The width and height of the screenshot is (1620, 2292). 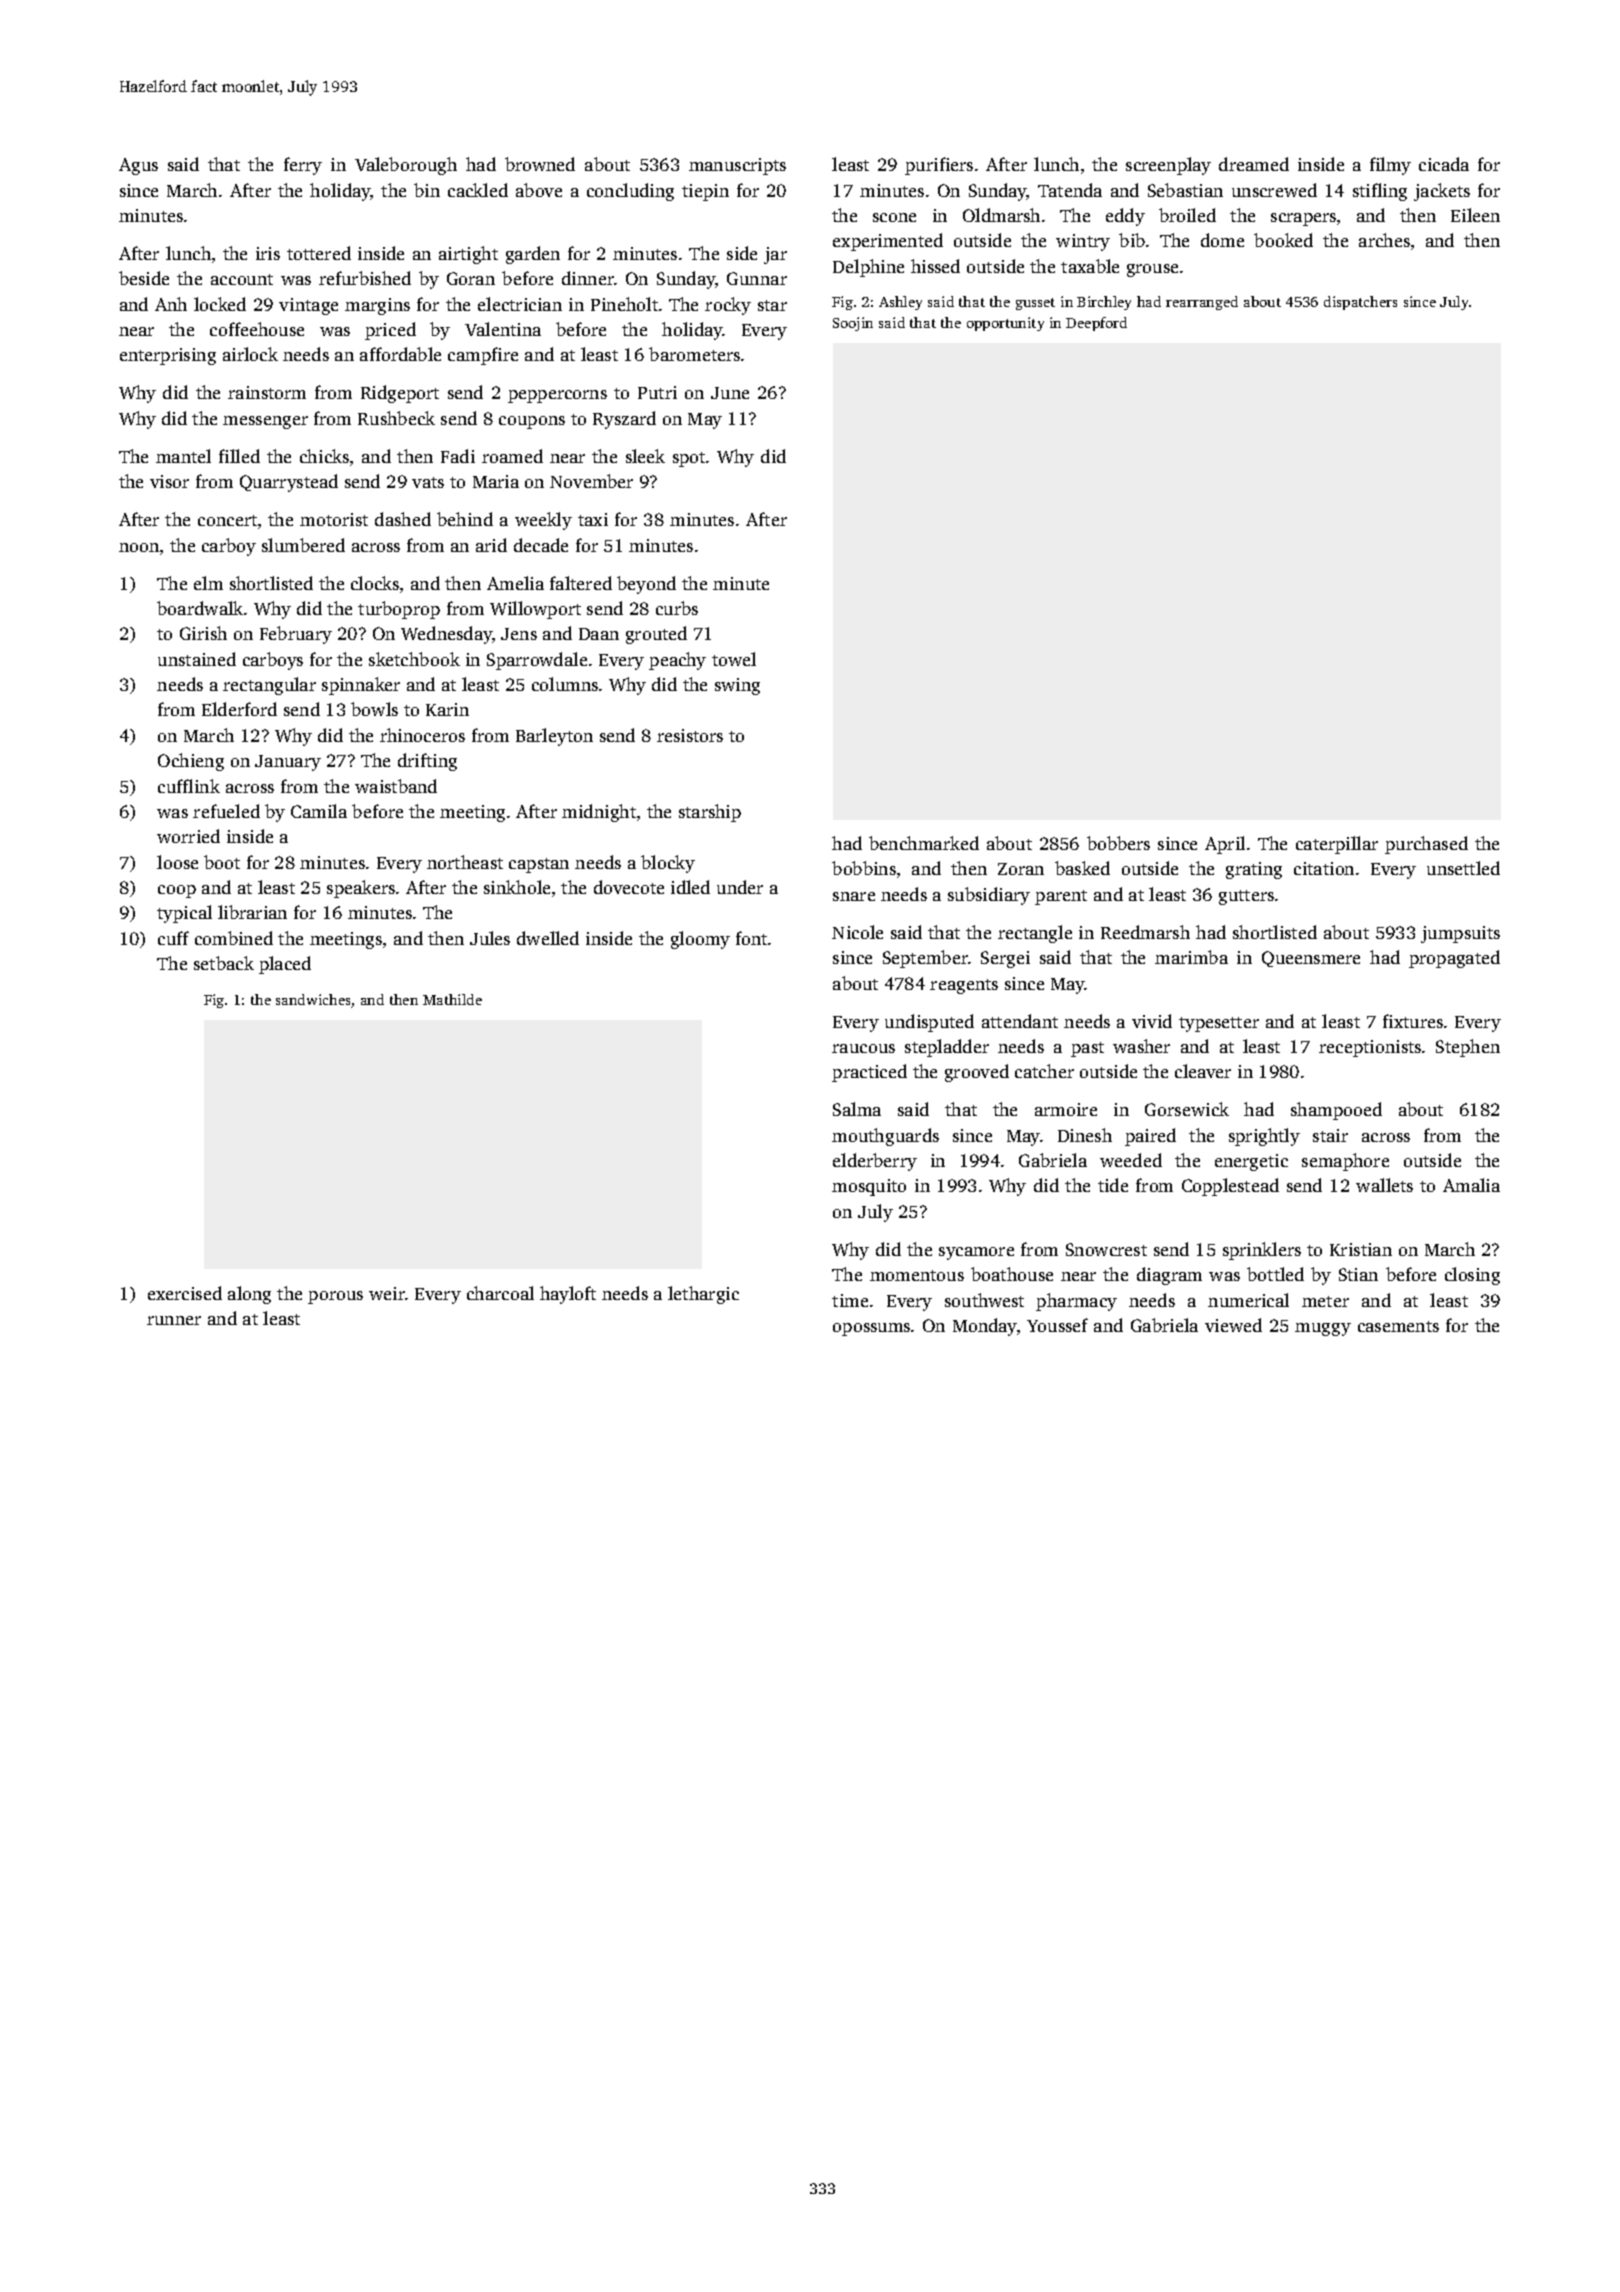 I want to click on ferry, so click(x=303, y=166).
